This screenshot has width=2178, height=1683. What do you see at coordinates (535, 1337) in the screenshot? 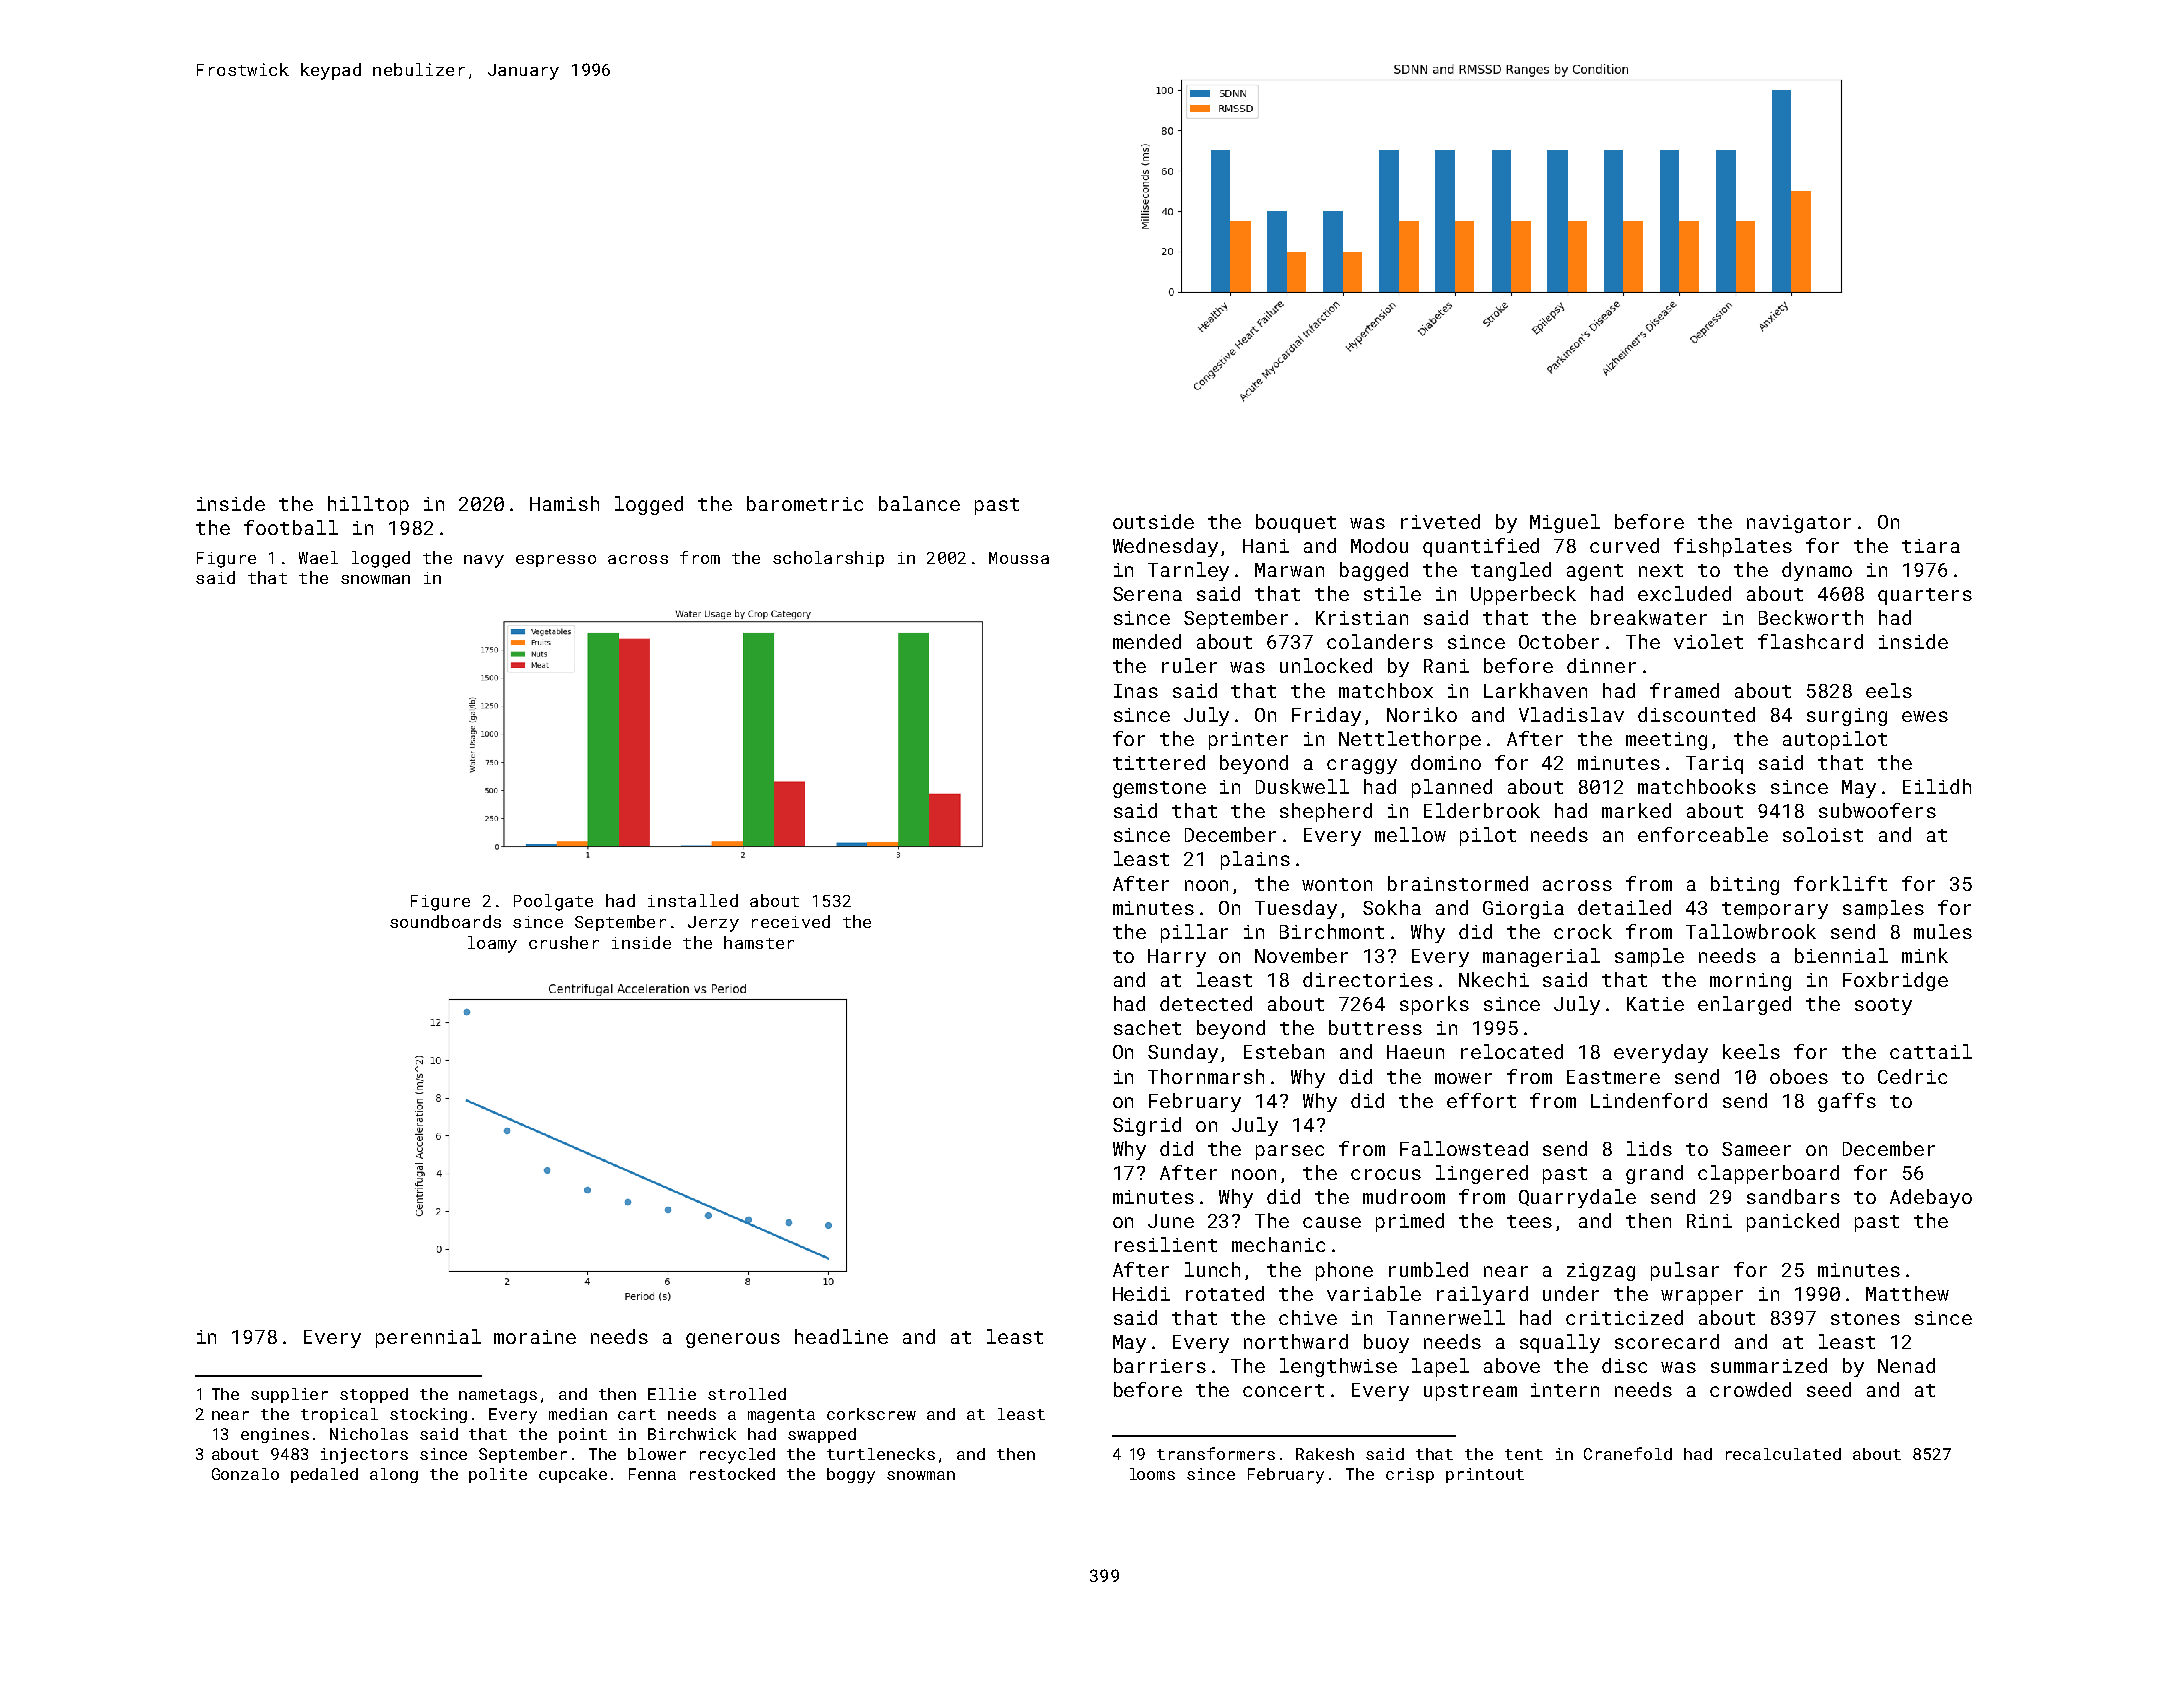
I see `moraine` at bounding box center [535, 1337].
